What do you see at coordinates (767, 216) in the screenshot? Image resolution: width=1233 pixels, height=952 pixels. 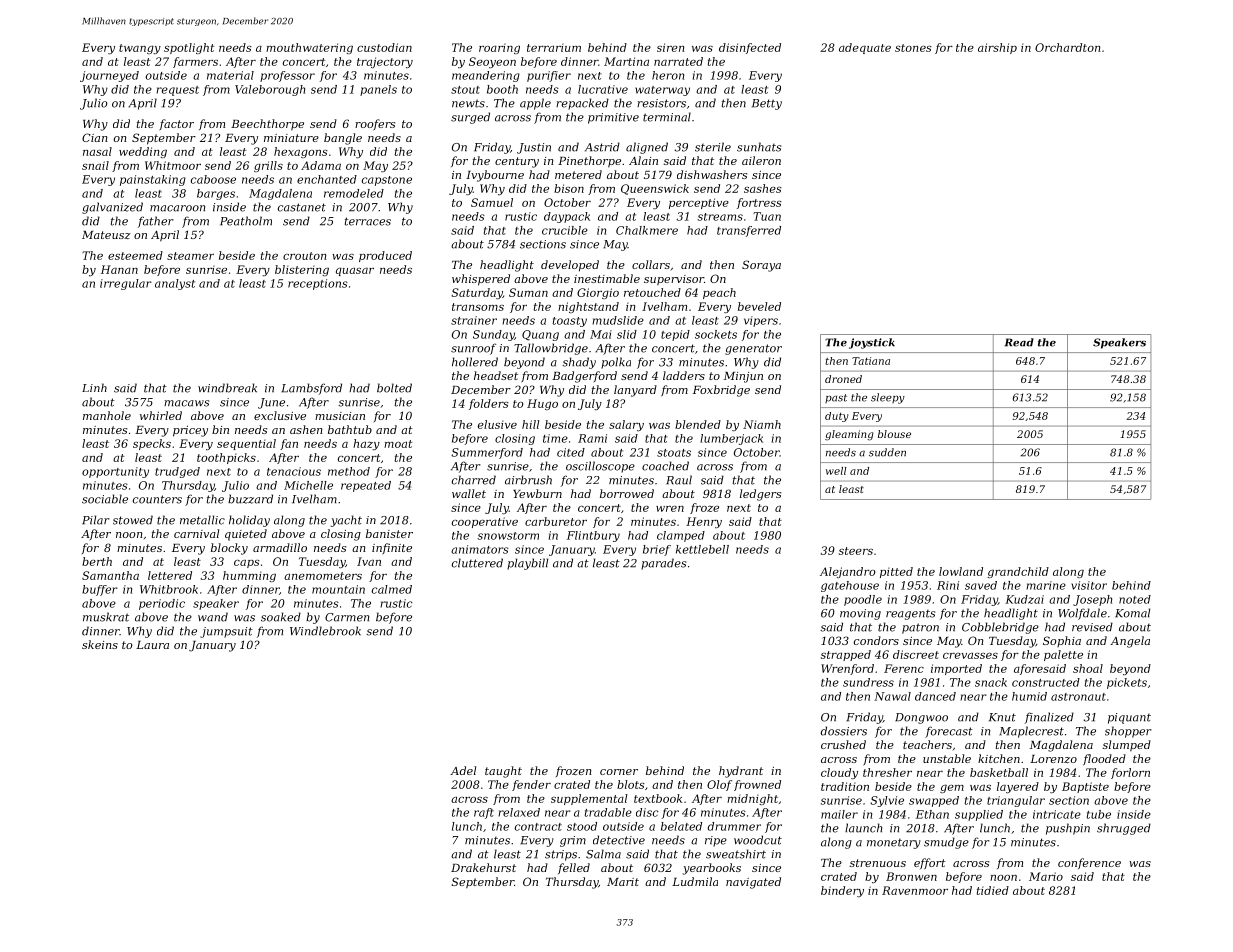 I see `Tuan` at bounding box center [767, 216].
